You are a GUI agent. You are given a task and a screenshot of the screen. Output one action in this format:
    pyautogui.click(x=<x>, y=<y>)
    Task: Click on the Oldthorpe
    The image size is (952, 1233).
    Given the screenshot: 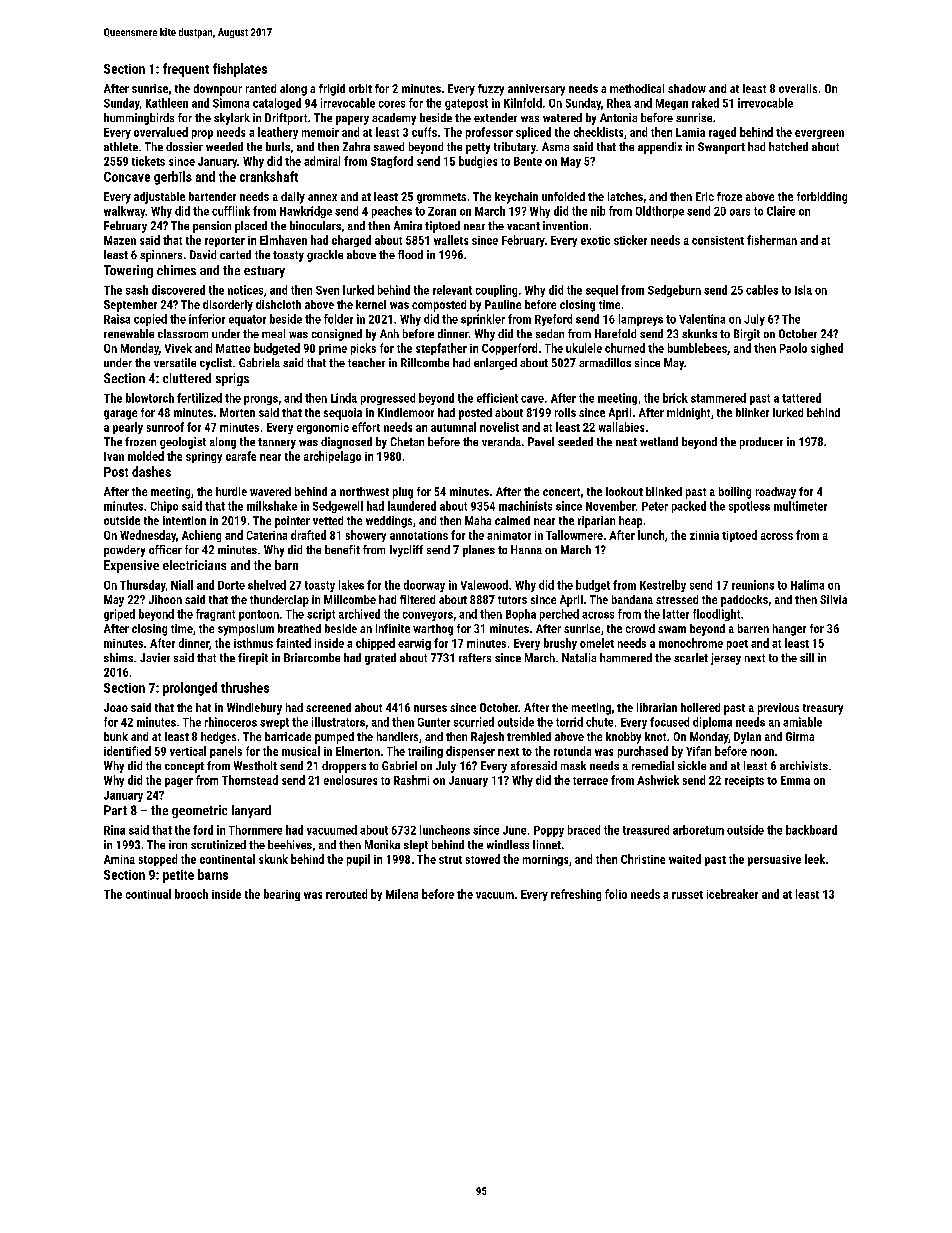 What is the action you would take?
    pyautogui.click(x=660, y=212)
